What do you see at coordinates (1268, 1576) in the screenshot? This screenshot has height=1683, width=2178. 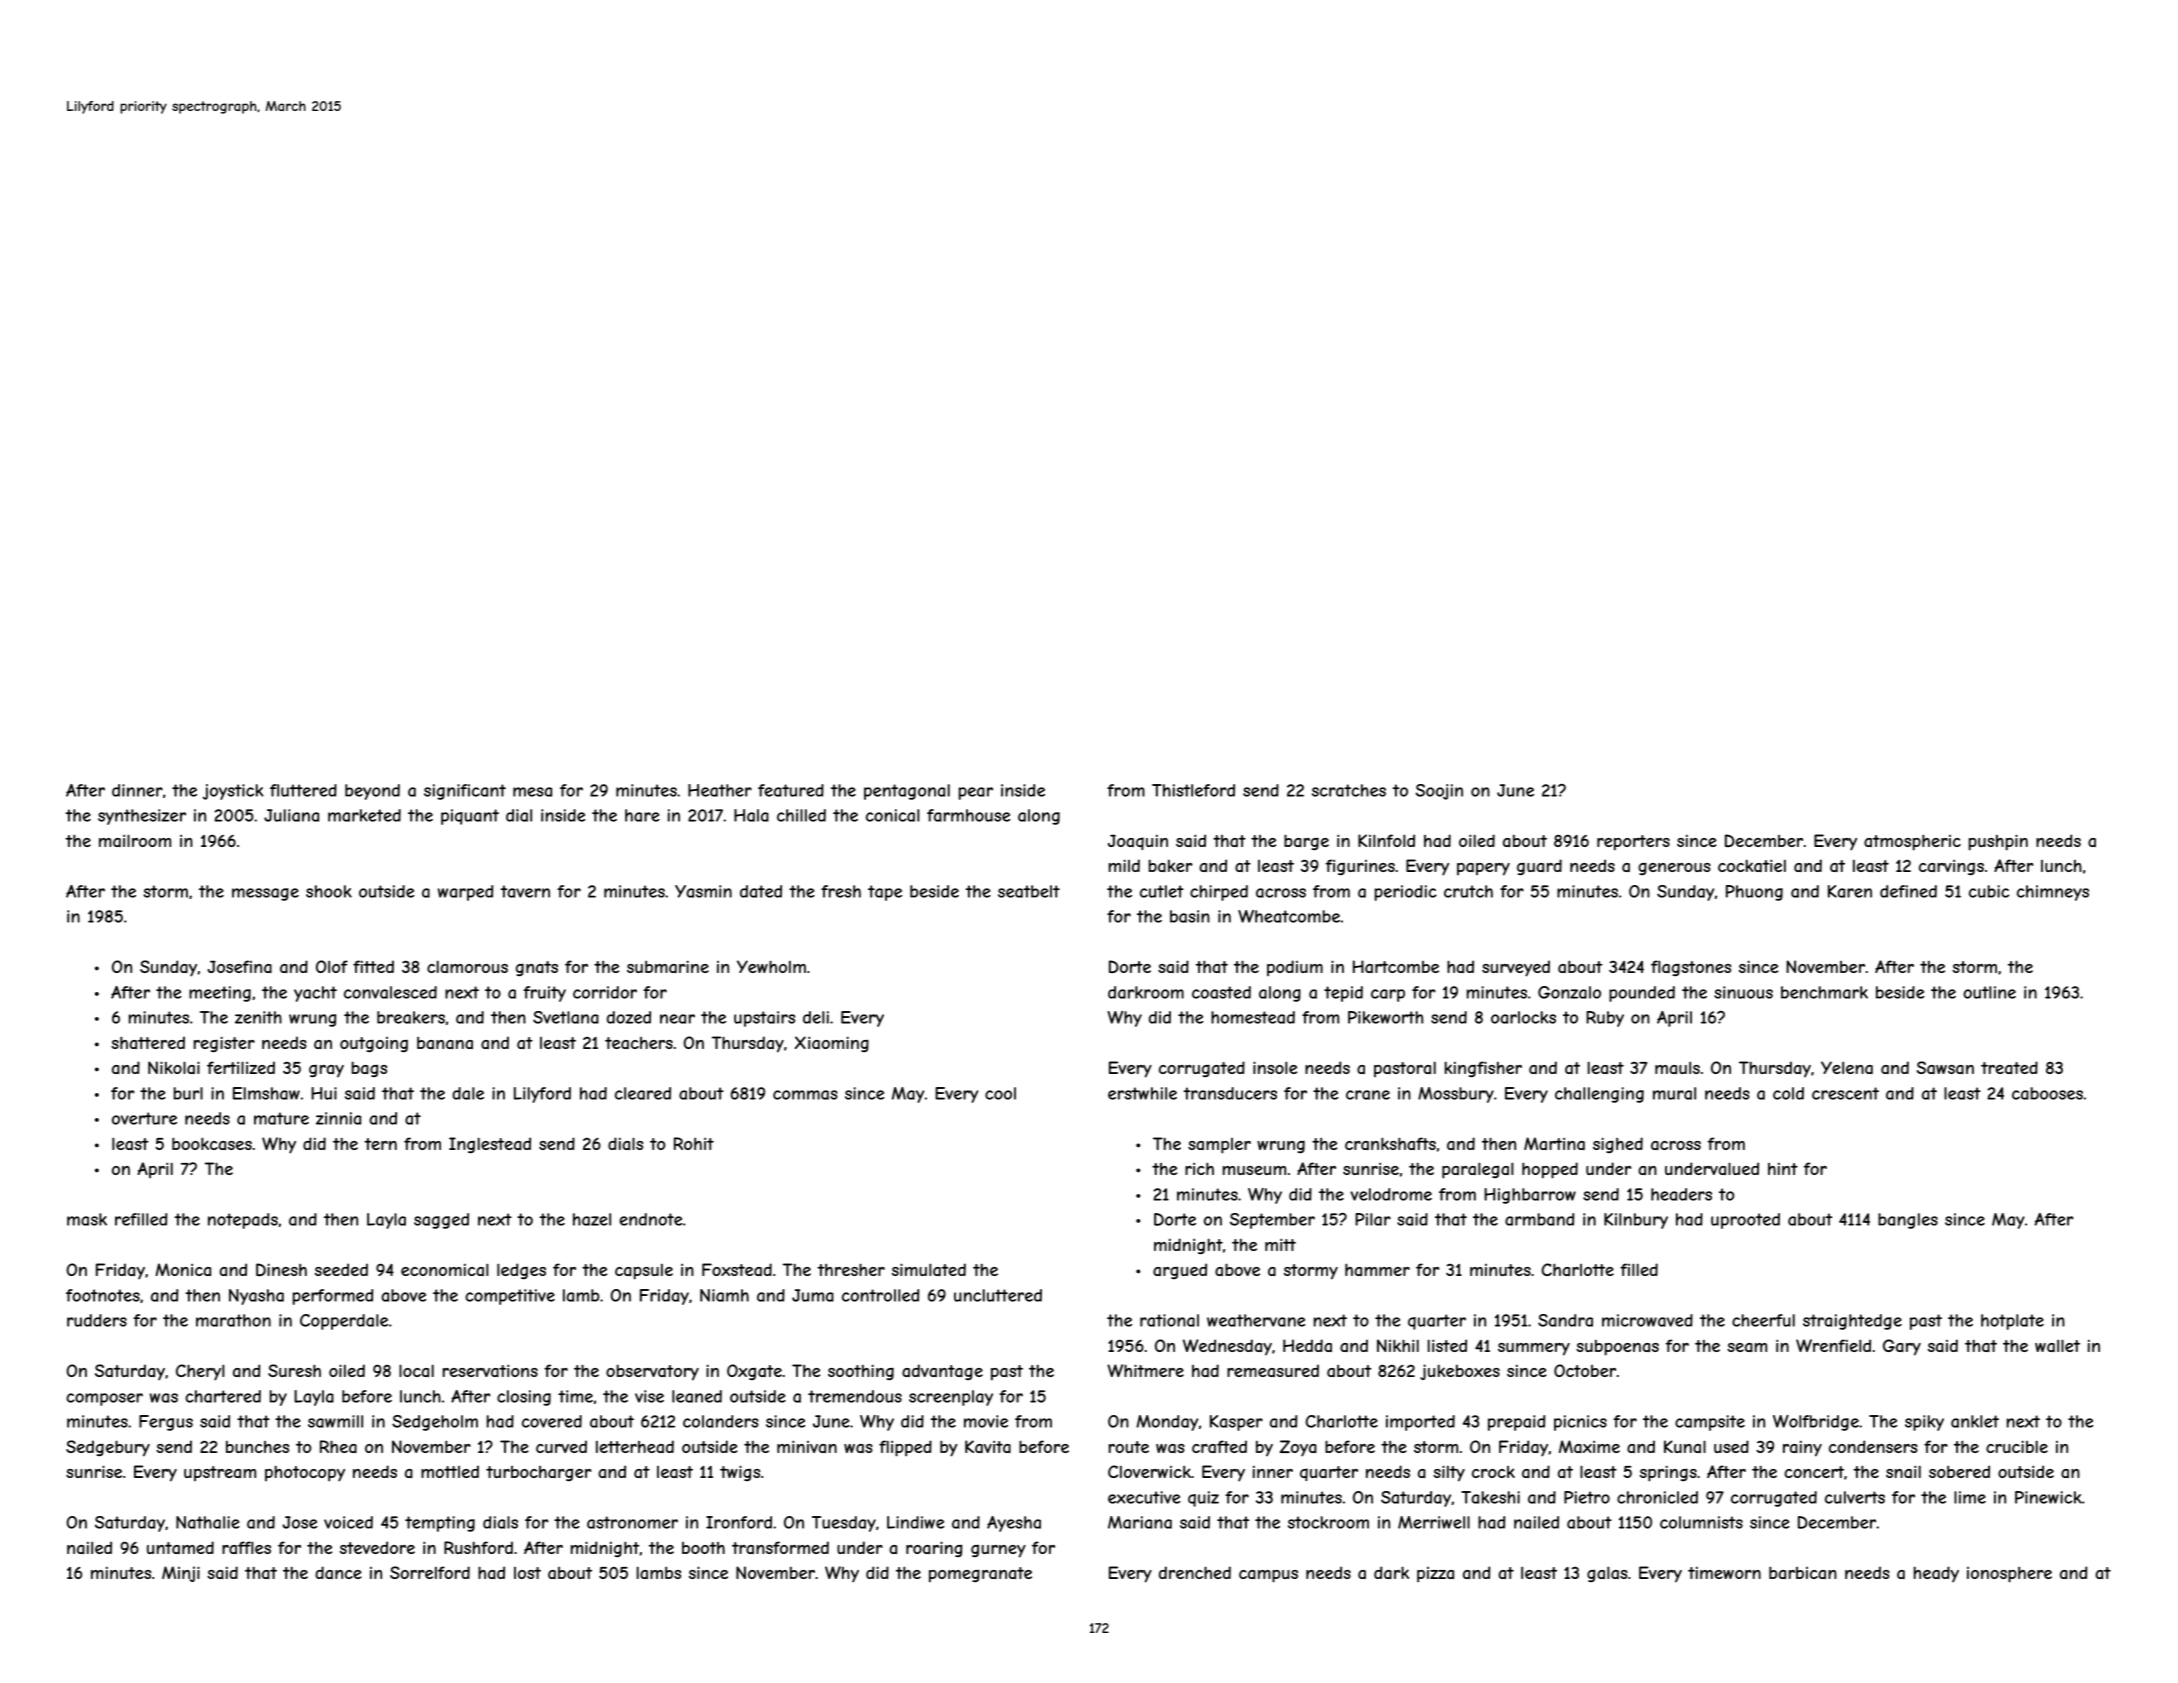 I see `campus` at bounding box center [1268, 1576].
